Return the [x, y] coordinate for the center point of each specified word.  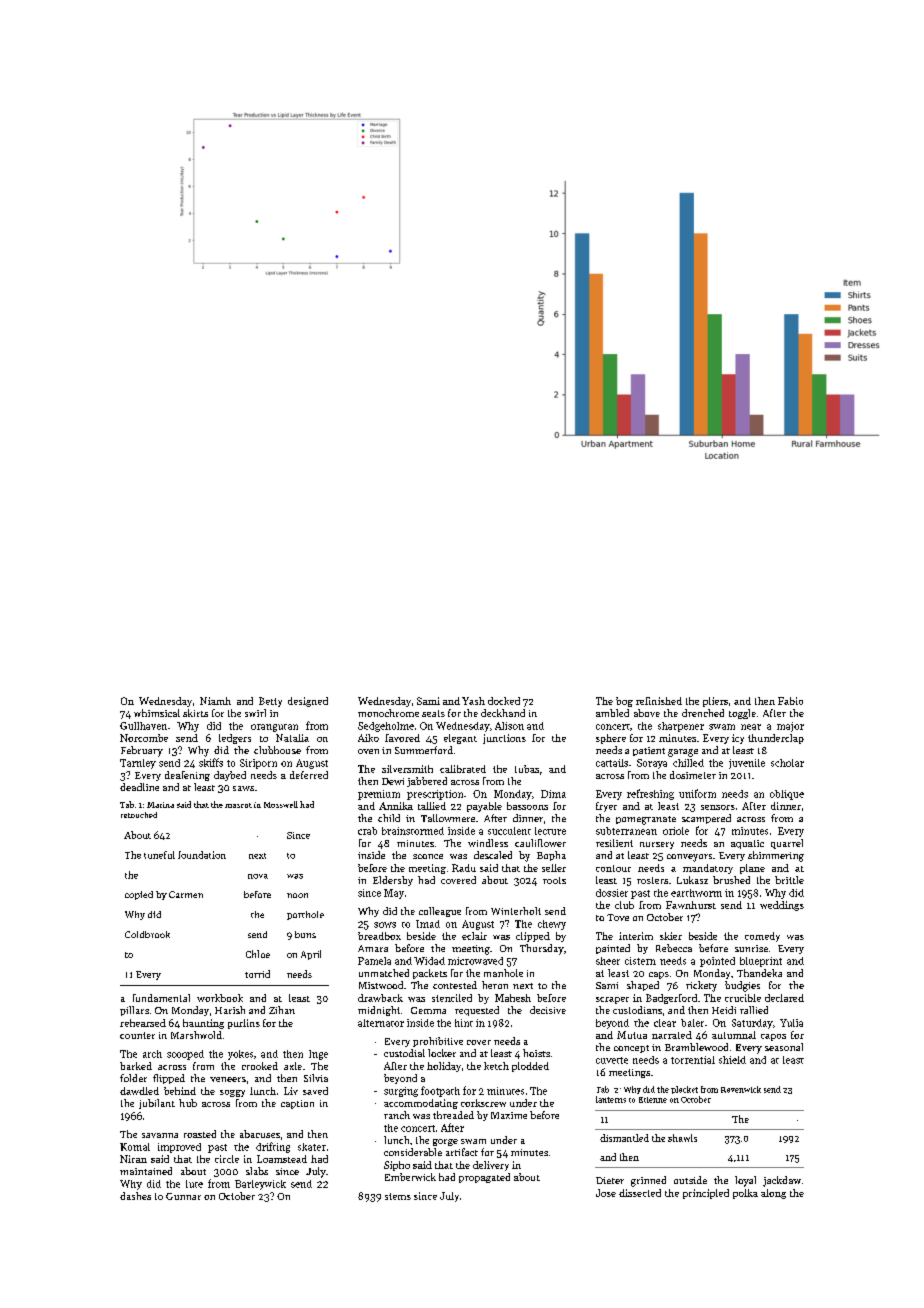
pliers [715, 702]
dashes [135, 1196]
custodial [404, 1053]
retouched [139, 815]
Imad [428, 924]
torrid [257, 974]
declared [784, 998]
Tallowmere [448, 818]
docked [504, 701]
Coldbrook [147, 934]
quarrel [787, 844]
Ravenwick [741, 1089]
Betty [270, 702]
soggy [232, 1093]
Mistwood [381, 985]
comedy [762, 937]
